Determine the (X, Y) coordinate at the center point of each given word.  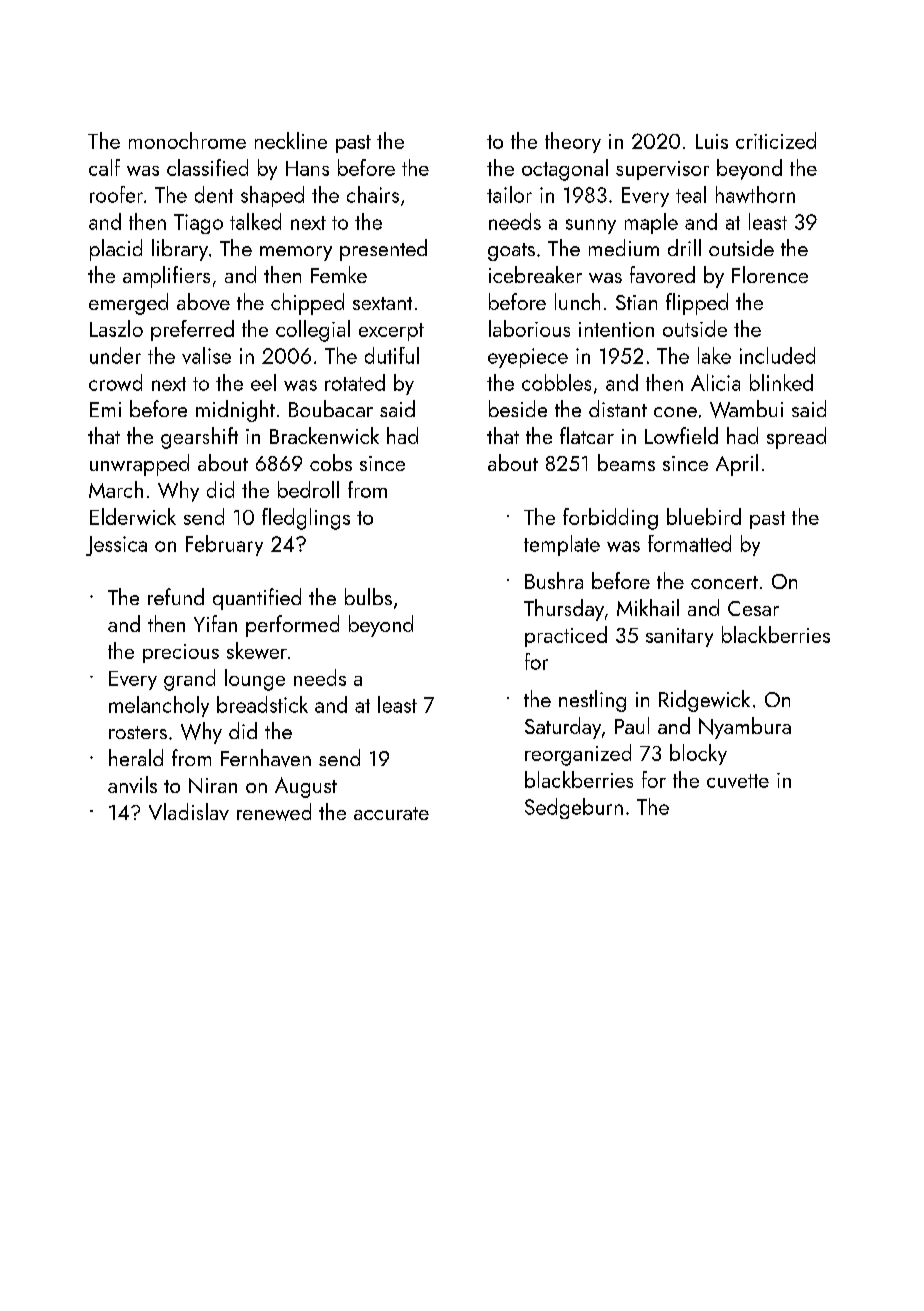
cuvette (738, 781)
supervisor (662, 170)
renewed (274, 812)
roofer (116, 194)
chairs (373, 194)
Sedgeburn (574, 808)
